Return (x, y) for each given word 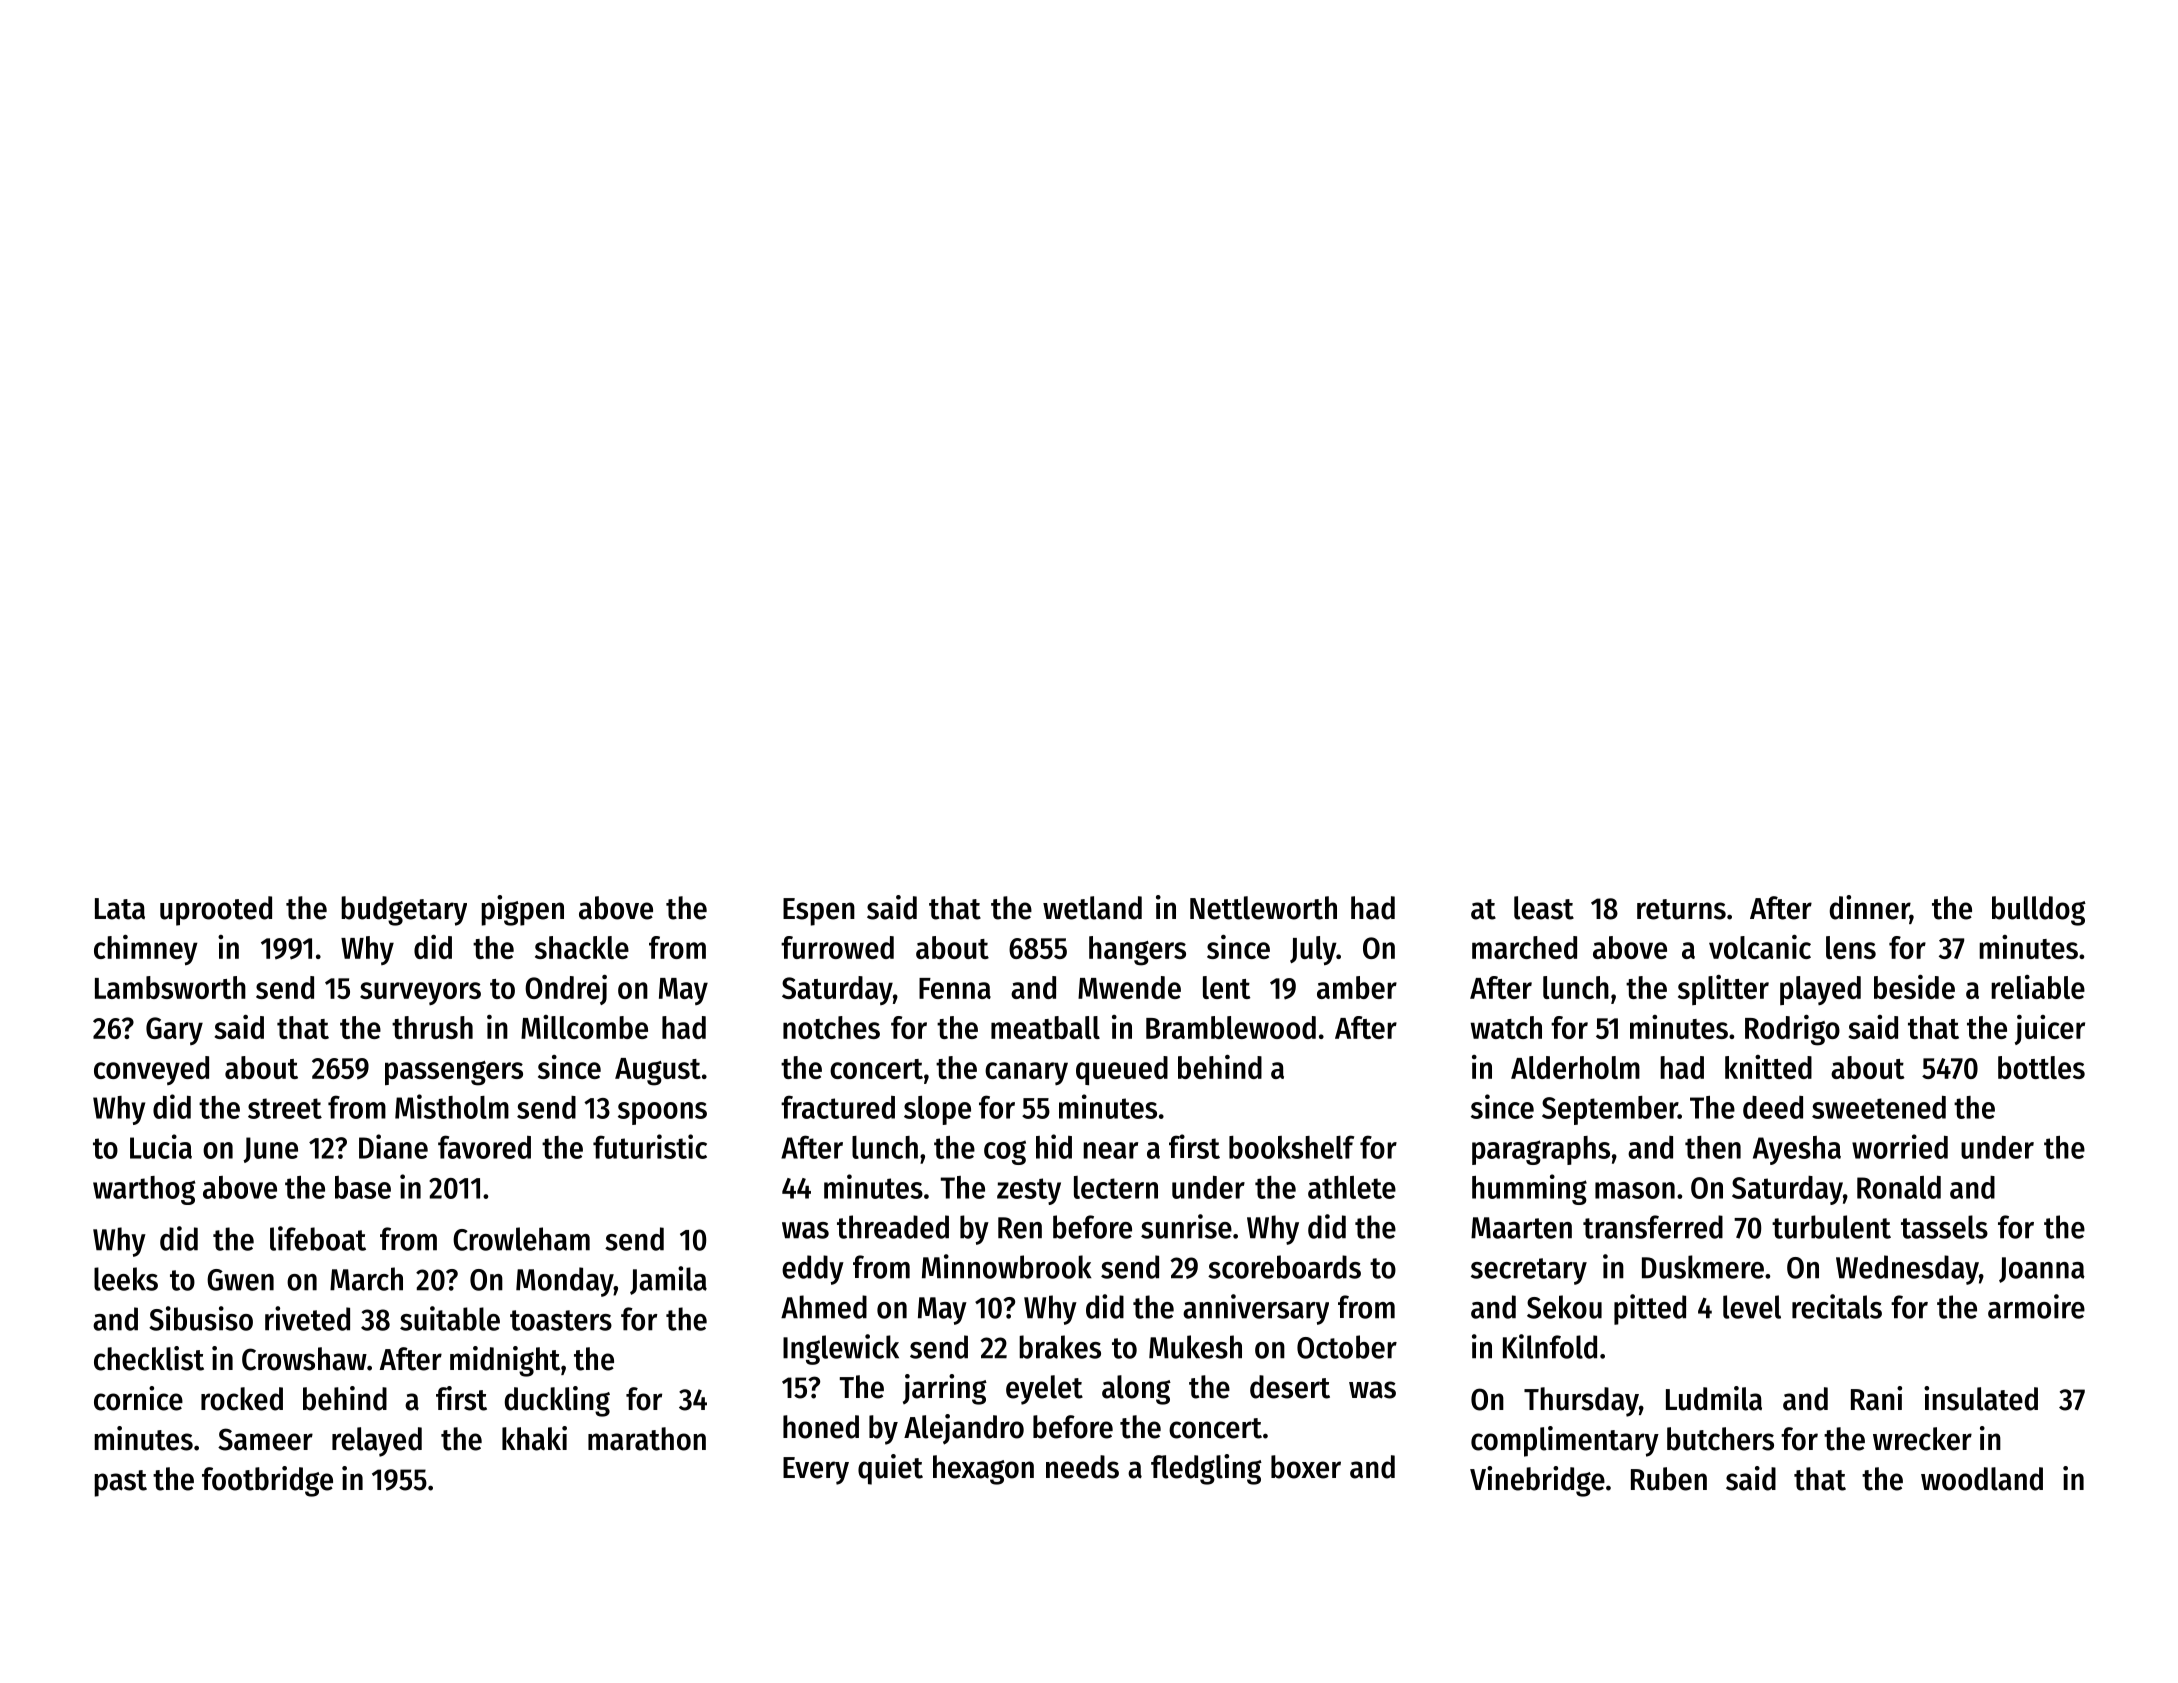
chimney (146, 950)
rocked (242, 1399)
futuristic (650, 1146)
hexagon (983, 1470)
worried (1900, 1146)
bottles (2041, 1067)
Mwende (1129, 987)
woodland (1982, 1479)
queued (1122, 1070)
